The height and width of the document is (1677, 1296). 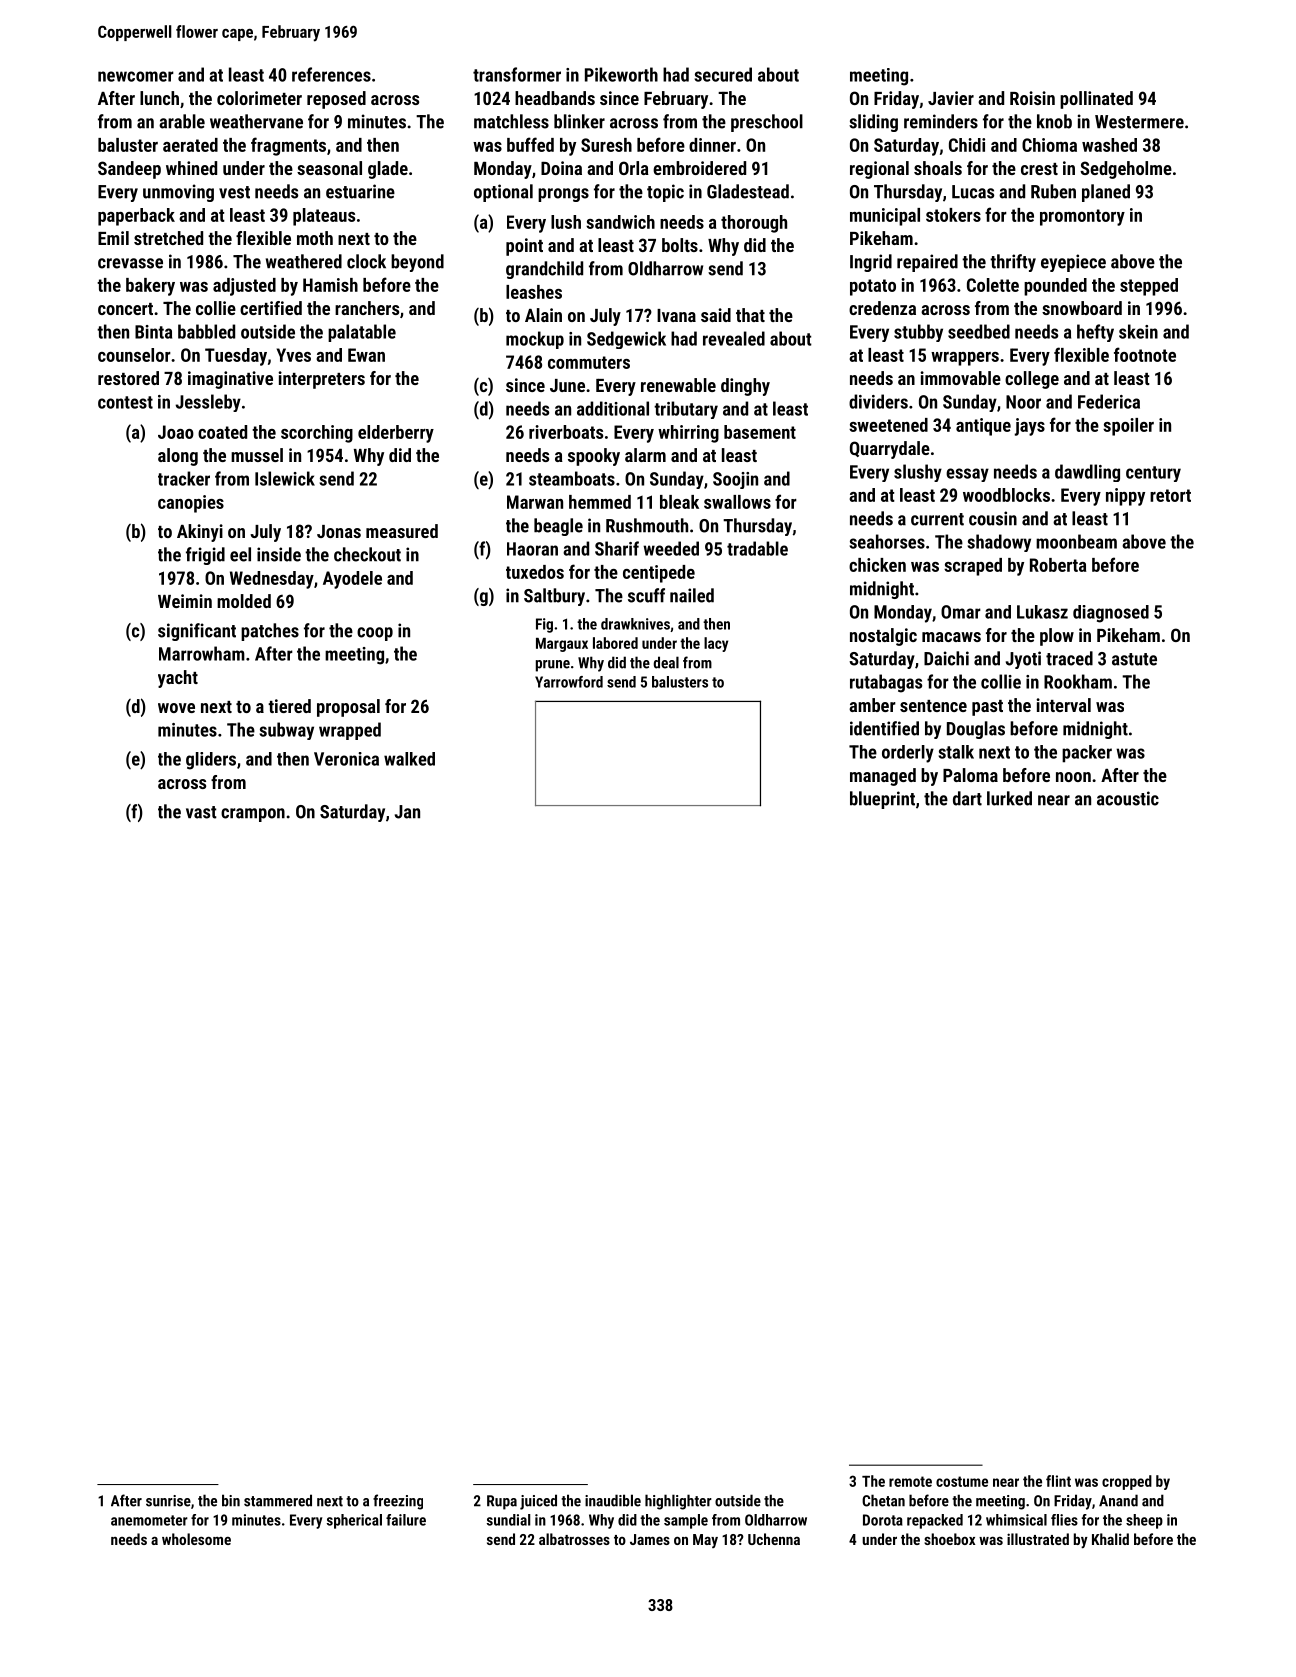 What do you see at coordinates (1128, 798) in the document?
I see `acoustic` at bounding box center [1128, 798].
